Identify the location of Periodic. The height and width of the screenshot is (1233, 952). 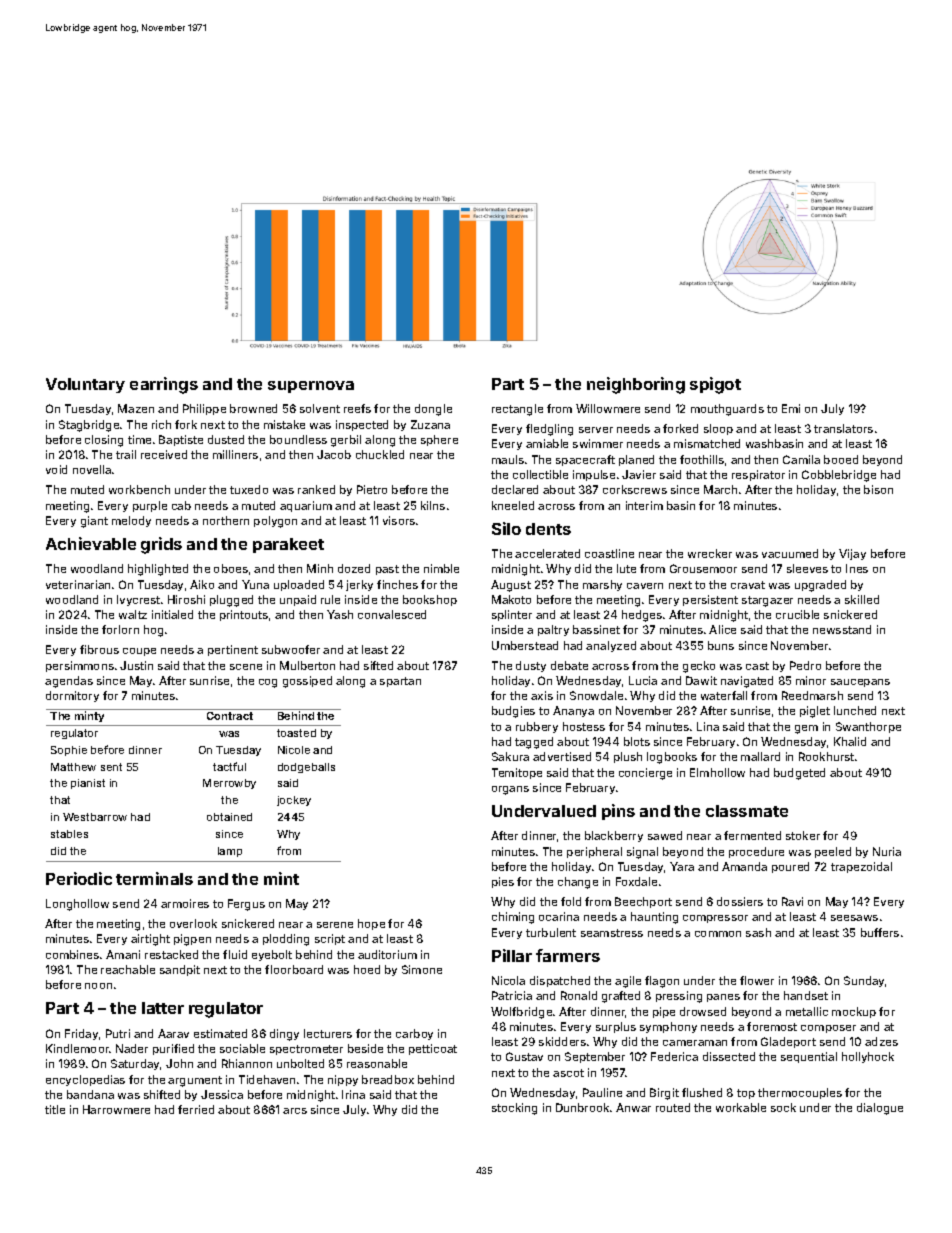
(79, 878).
